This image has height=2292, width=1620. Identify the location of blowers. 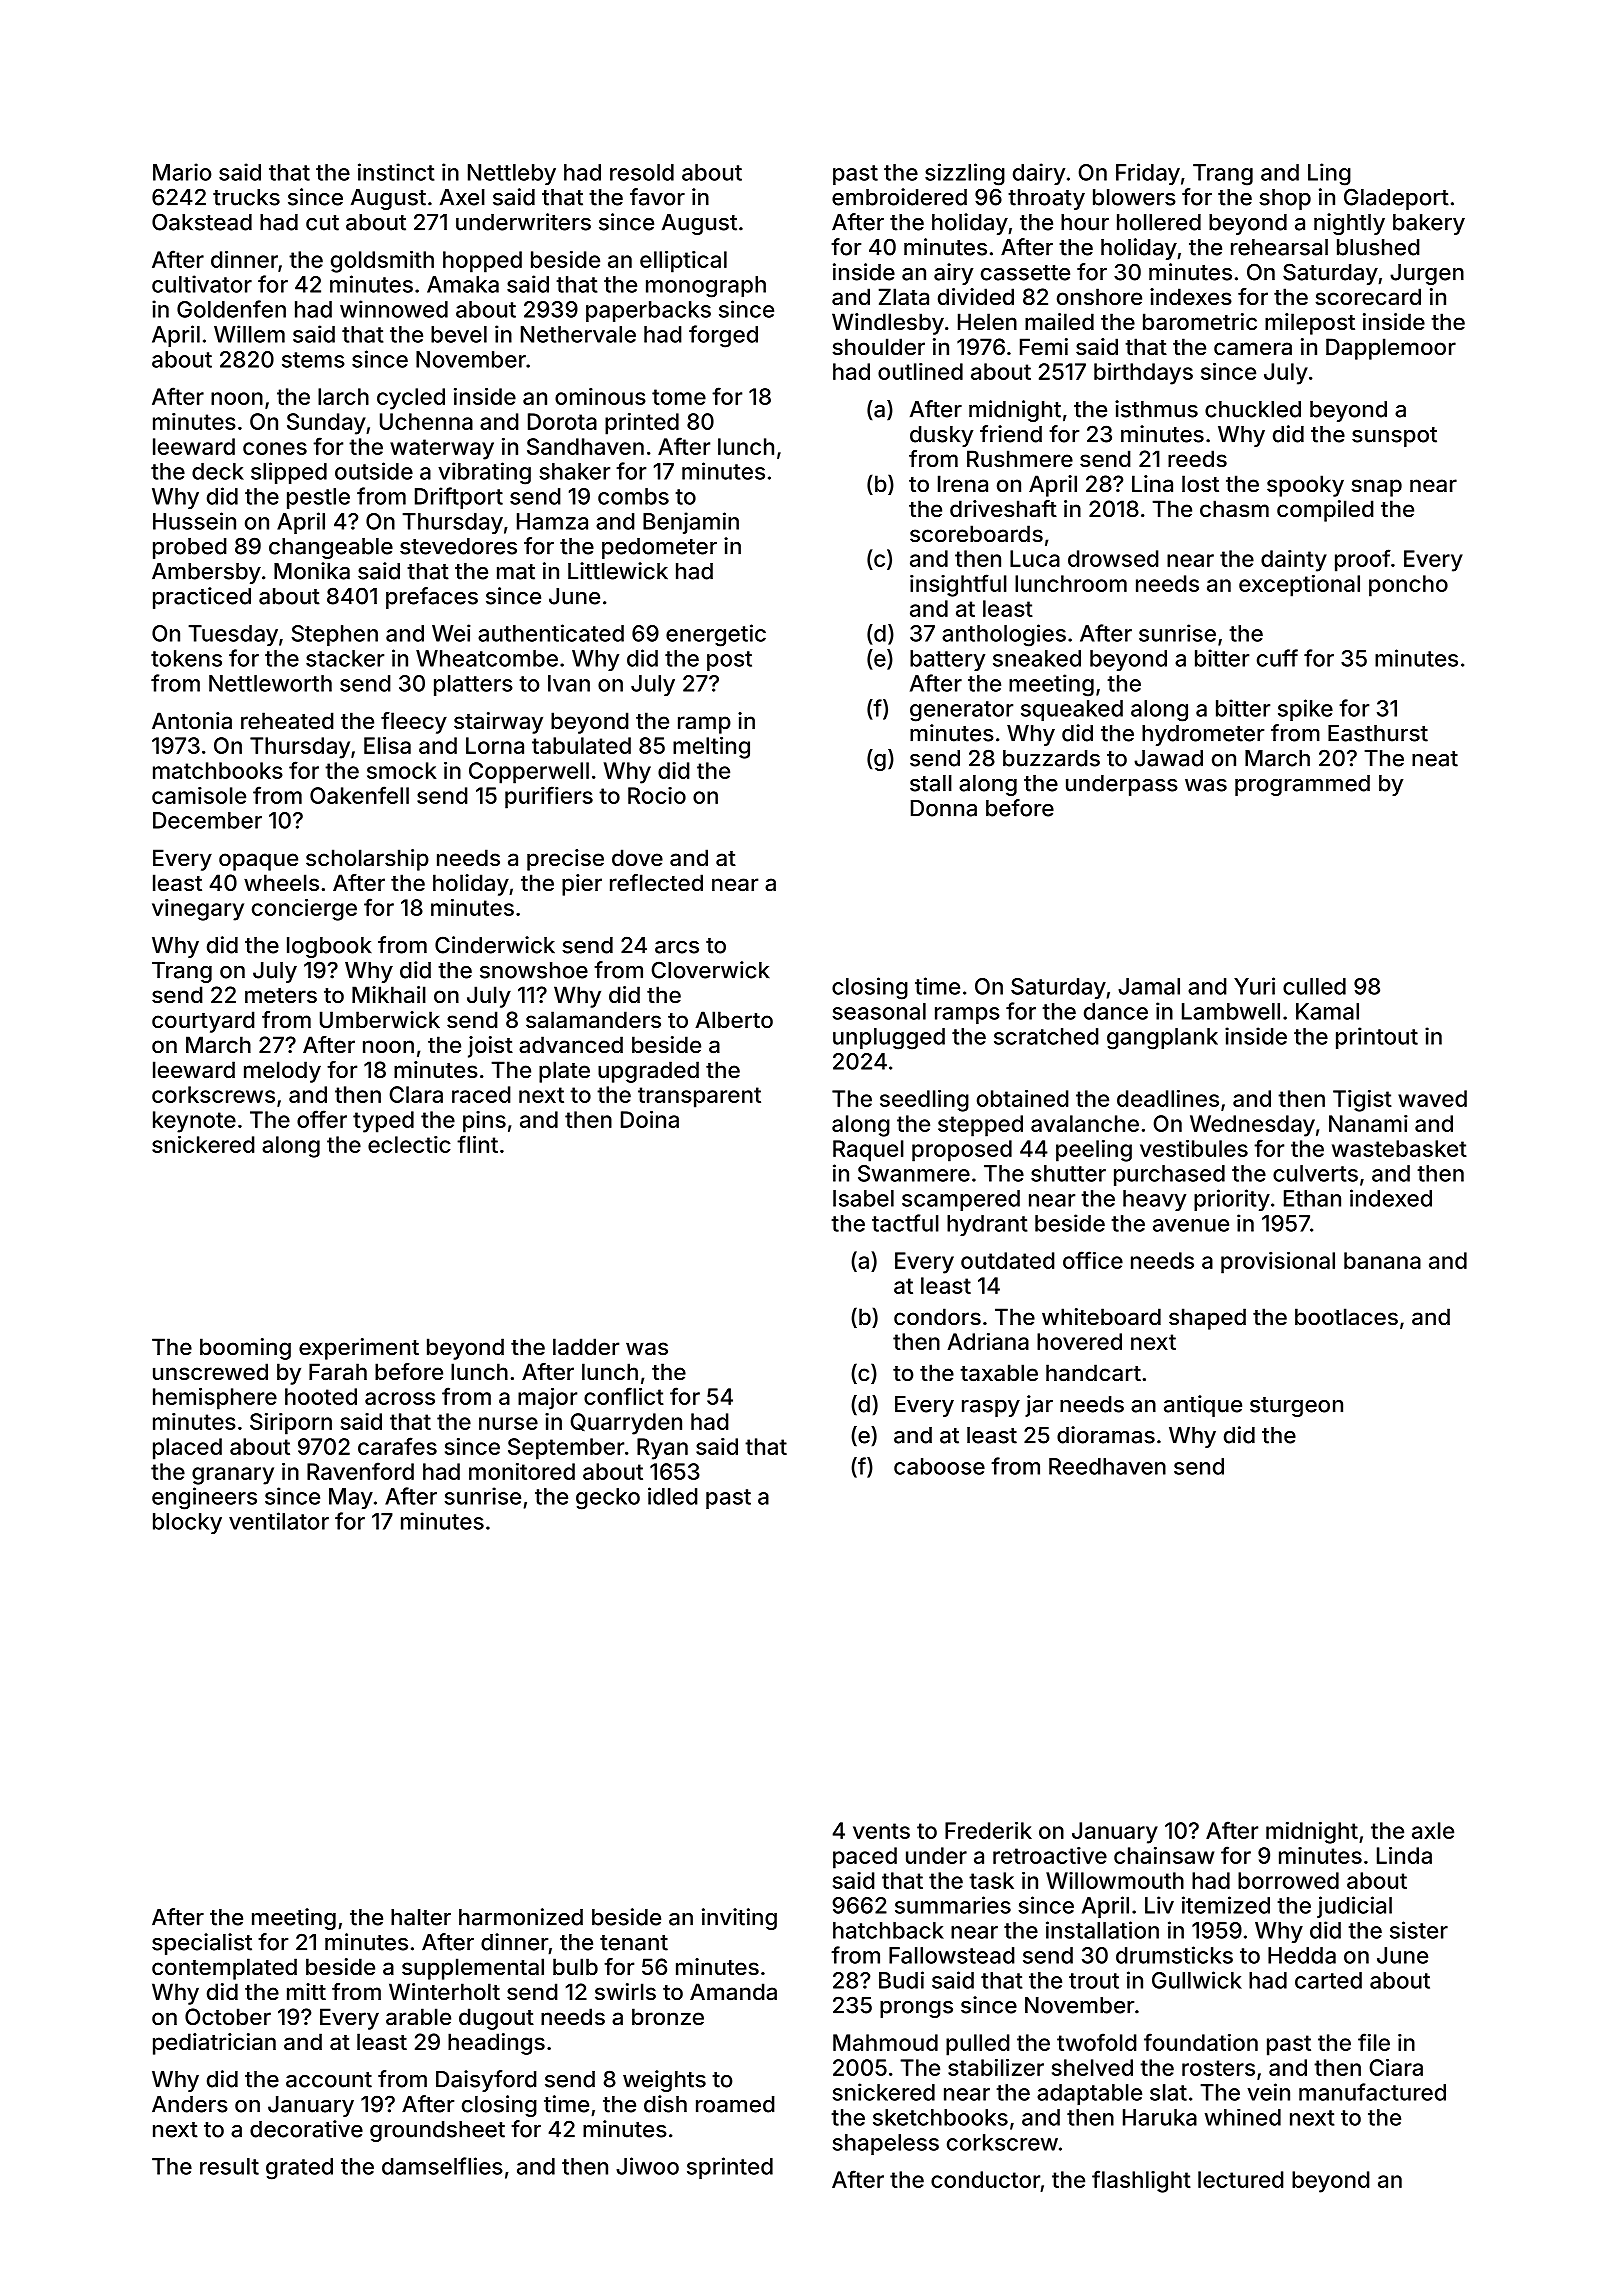
(1134, 197).
